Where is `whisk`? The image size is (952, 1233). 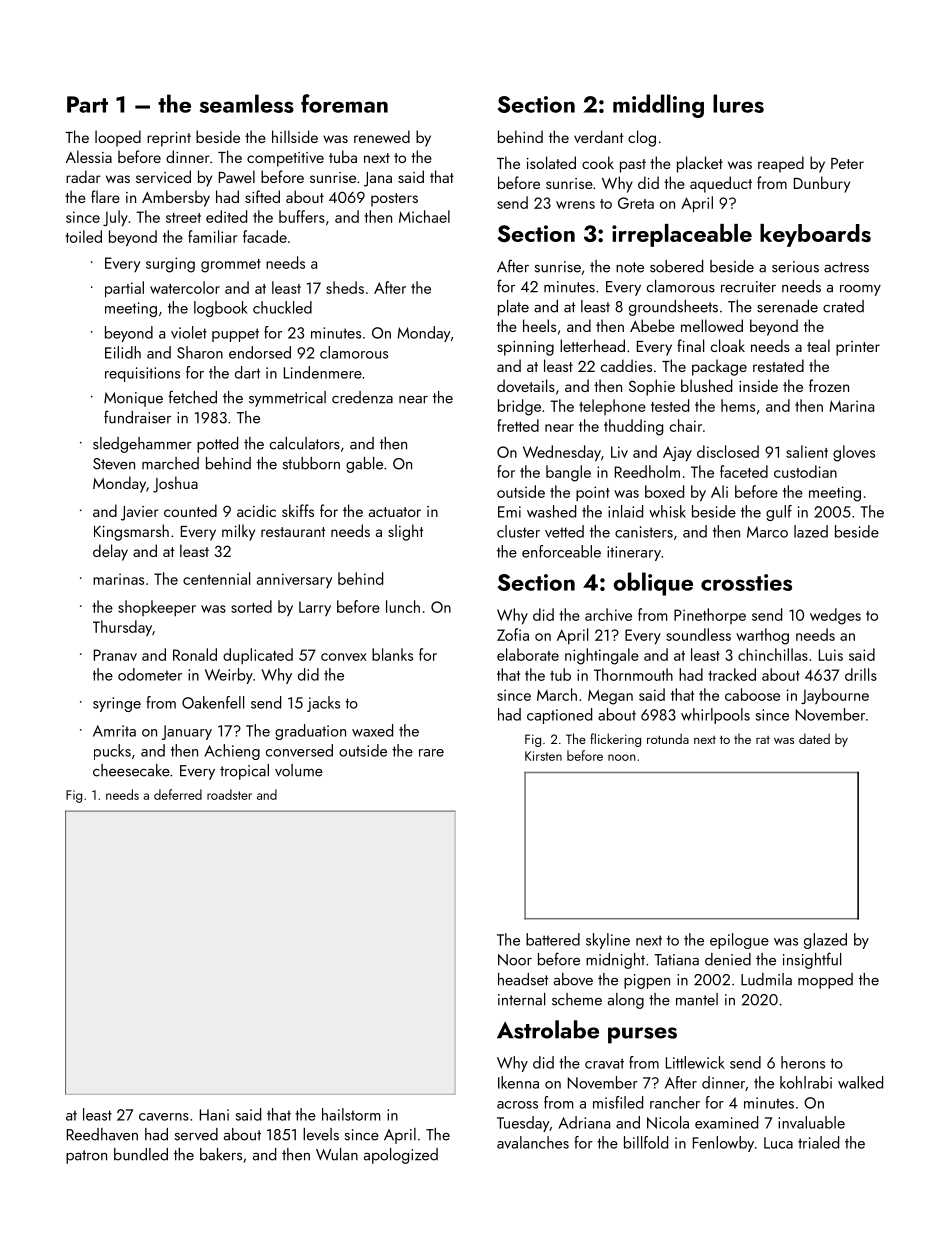 whisk is located at coordinates (667, 511).
